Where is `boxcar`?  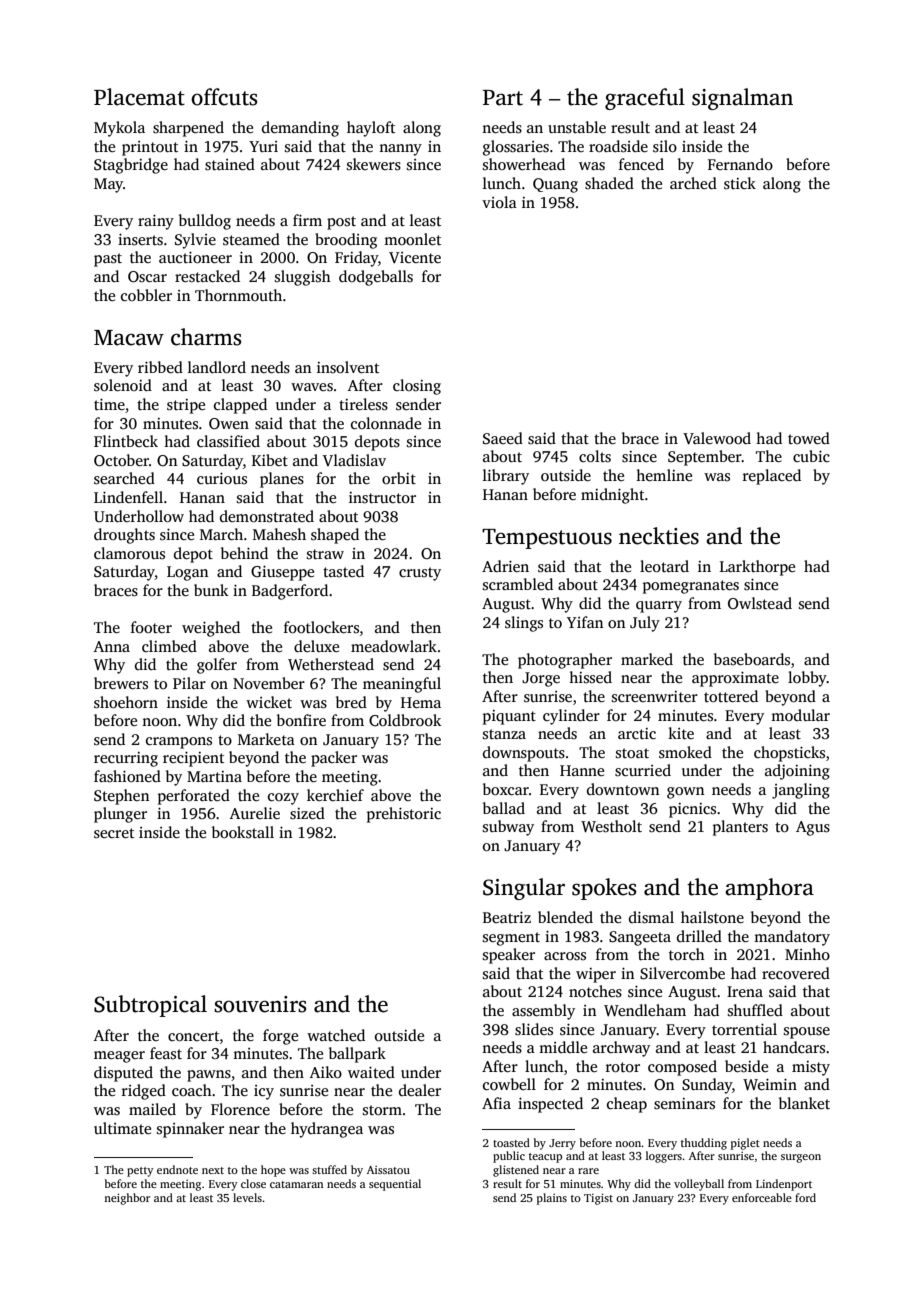
boxcar is located at coordinates (506, 789).
